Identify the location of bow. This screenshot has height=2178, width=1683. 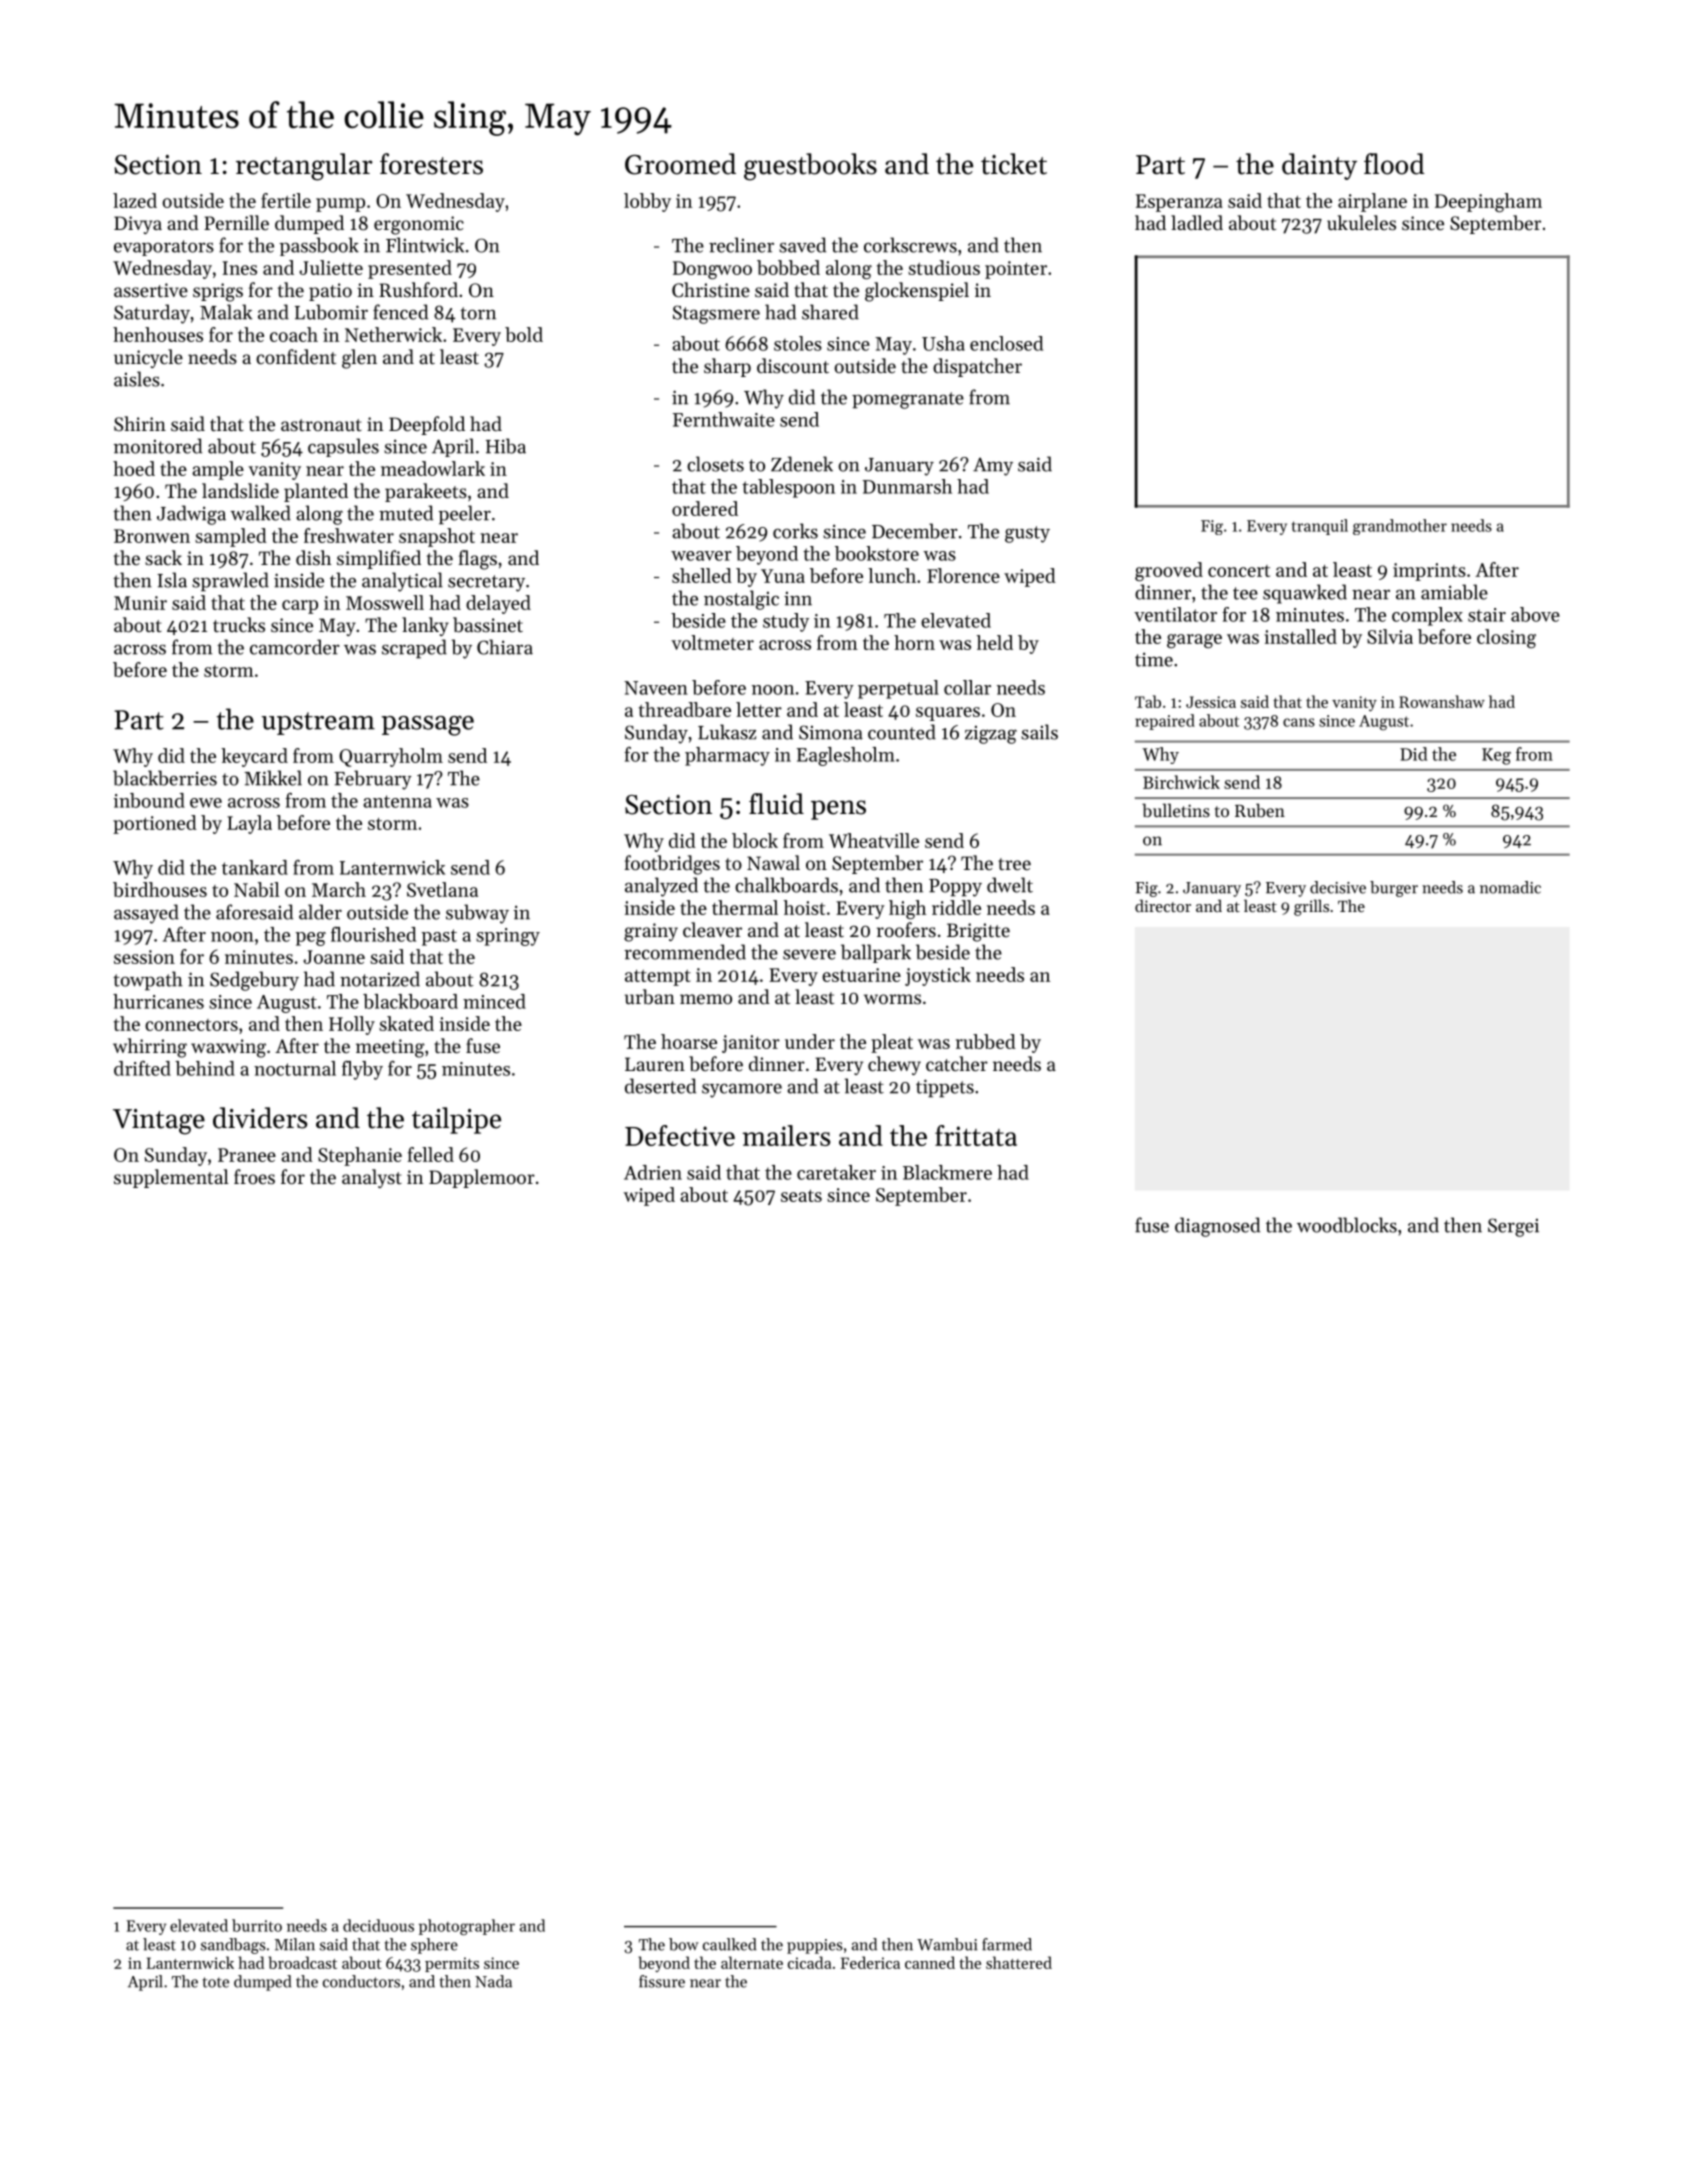
(684, 1944).
